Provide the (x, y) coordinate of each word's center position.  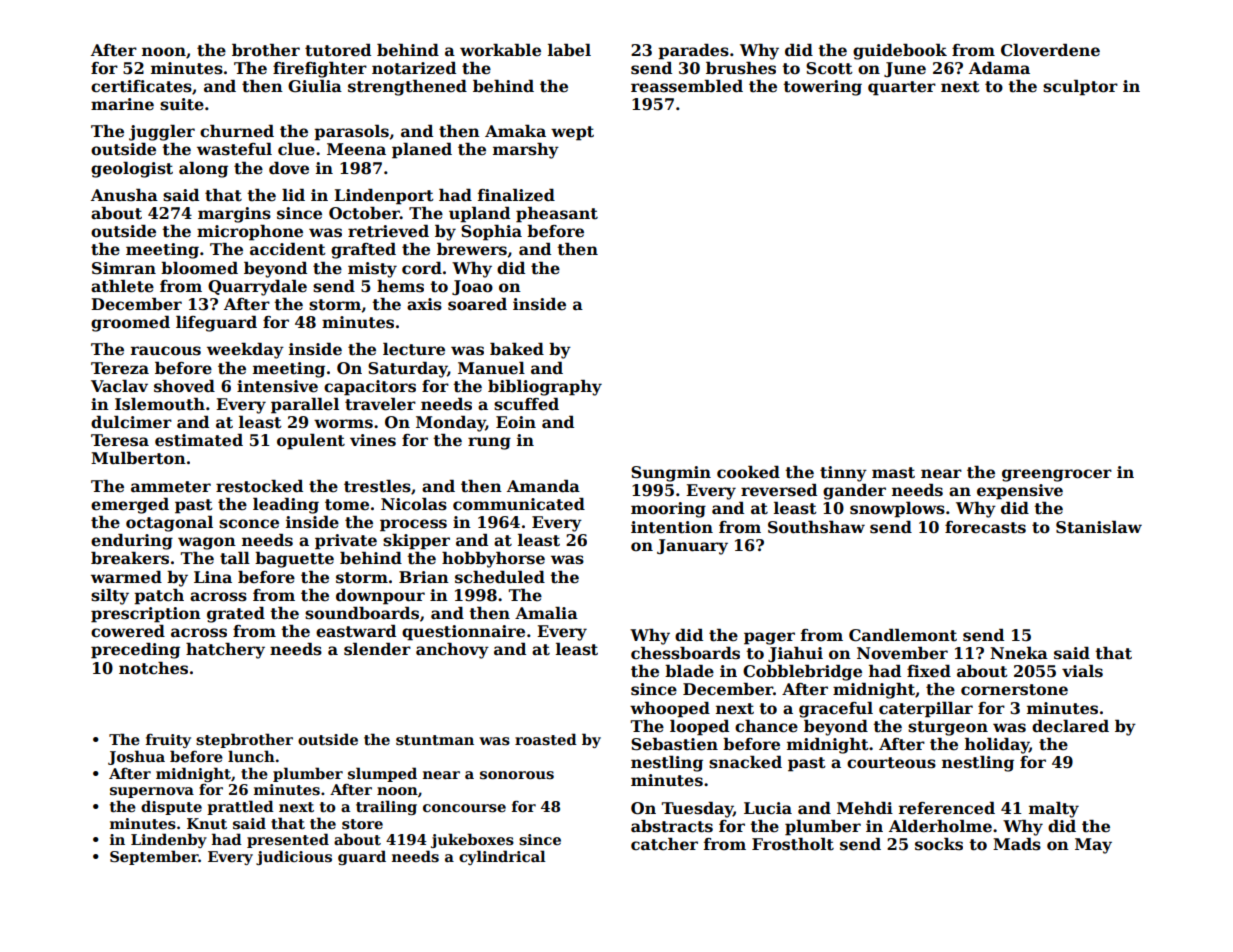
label (569, 50)
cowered (128, 631)
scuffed (526, 404)
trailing (386, 807)
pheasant (557, 215)
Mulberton (138, 458)
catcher (664, 844)
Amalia (546, 613)
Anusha (124, 195)
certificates (141, 86)
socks (939, 844)
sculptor (1080, 88)
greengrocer (1057, 475)
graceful (836, 710)
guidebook (900, 52)
